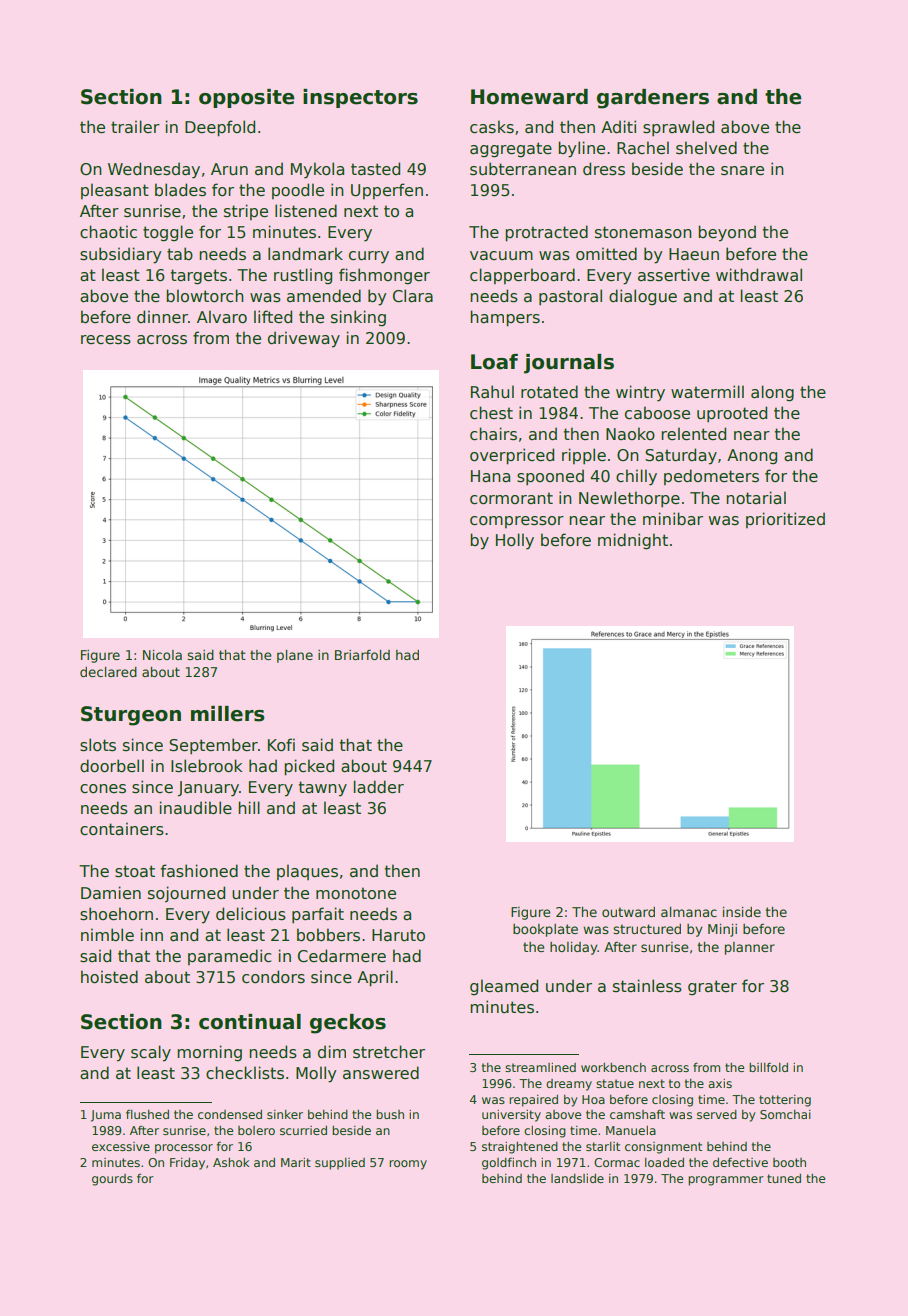 This document has width=908, height=1316. What do you see at coordinates (379, 787) in the document?
I see `ladder` at bounding box center [379, 787].
